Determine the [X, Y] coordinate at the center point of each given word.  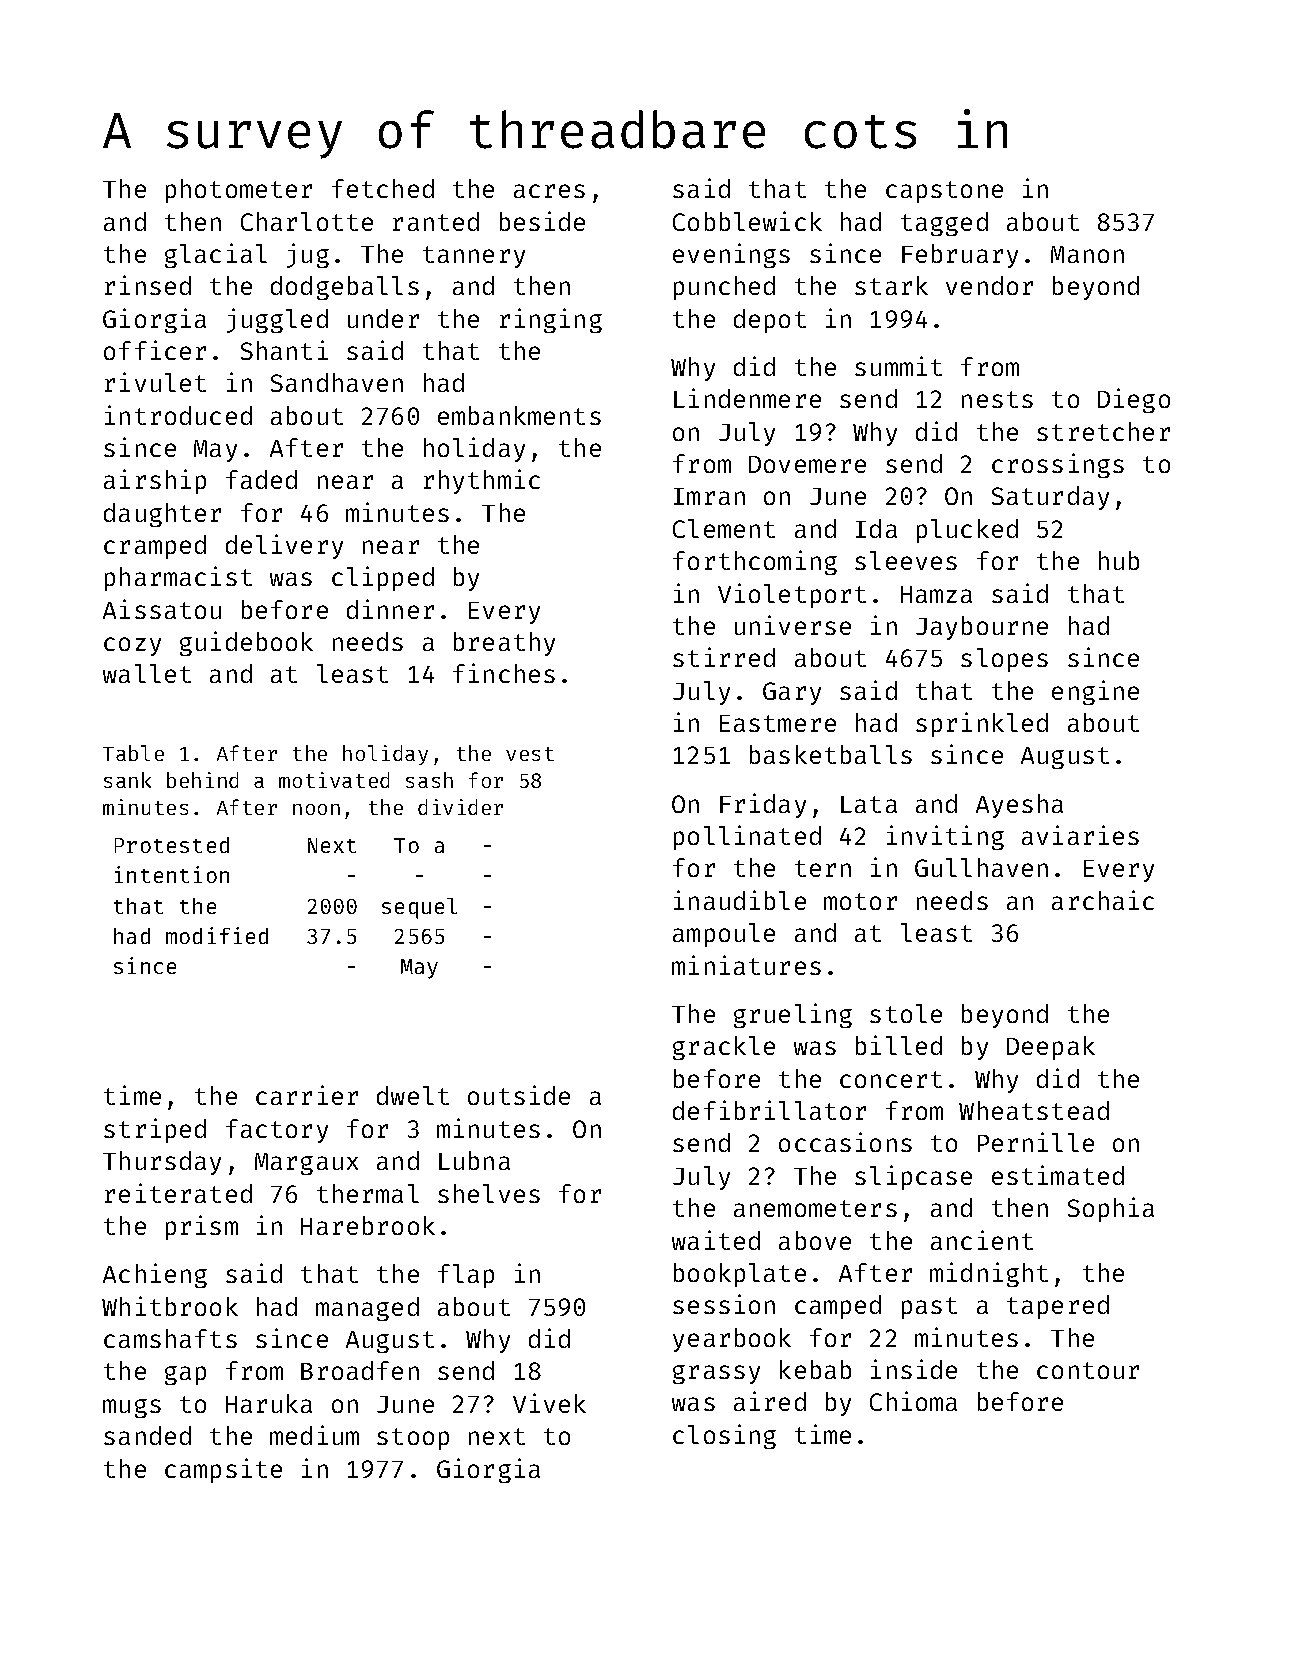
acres [549, 191]
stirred [724, 657]
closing [724, 1436]
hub [1119, 560]
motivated [334, 780]
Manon [1087, 254]
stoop [413, 1439]
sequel [419, 908]
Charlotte [307, 221]
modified [217, 935]
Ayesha [1019, 806]
